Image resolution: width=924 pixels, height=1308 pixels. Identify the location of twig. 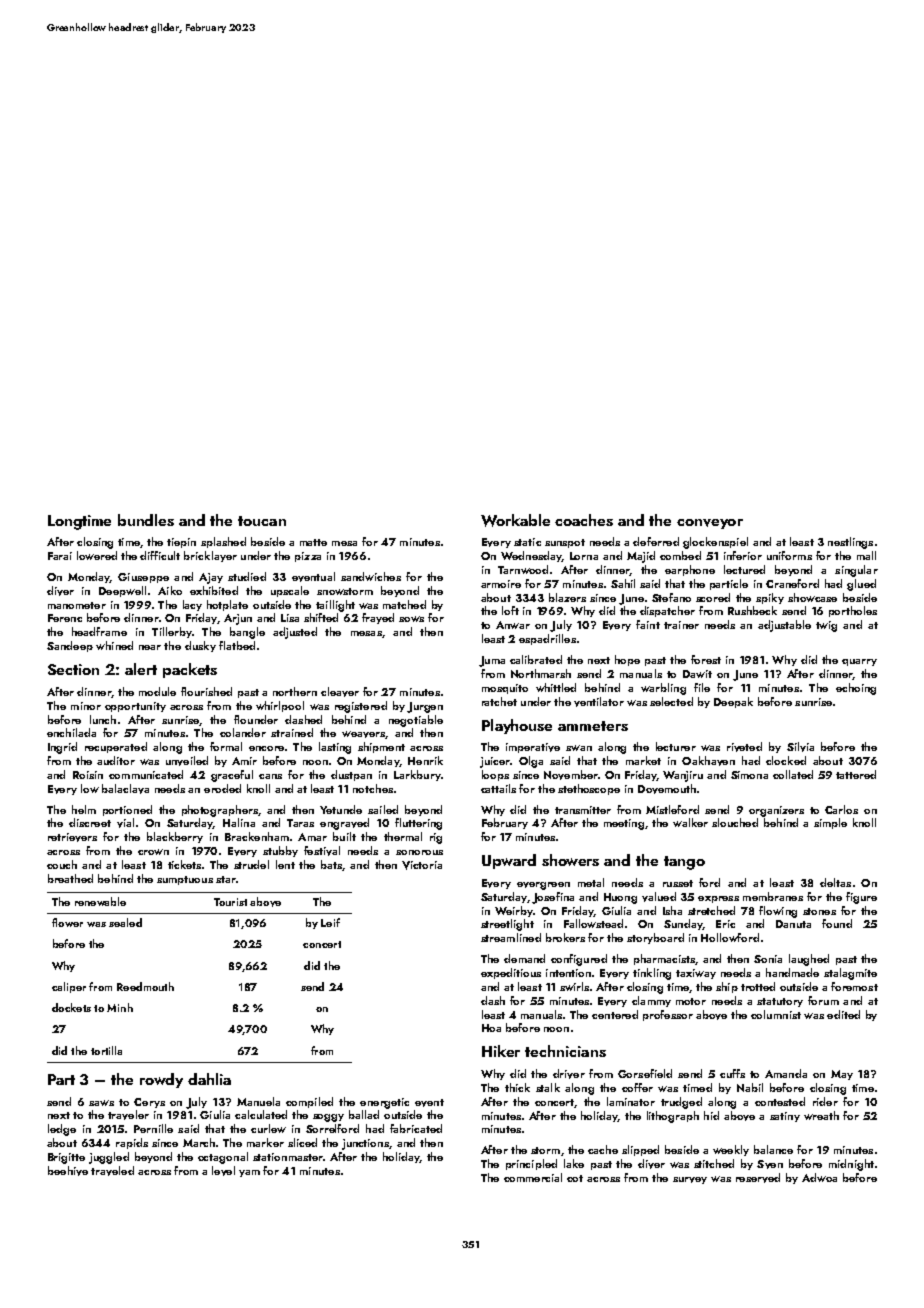
(826, 626).
